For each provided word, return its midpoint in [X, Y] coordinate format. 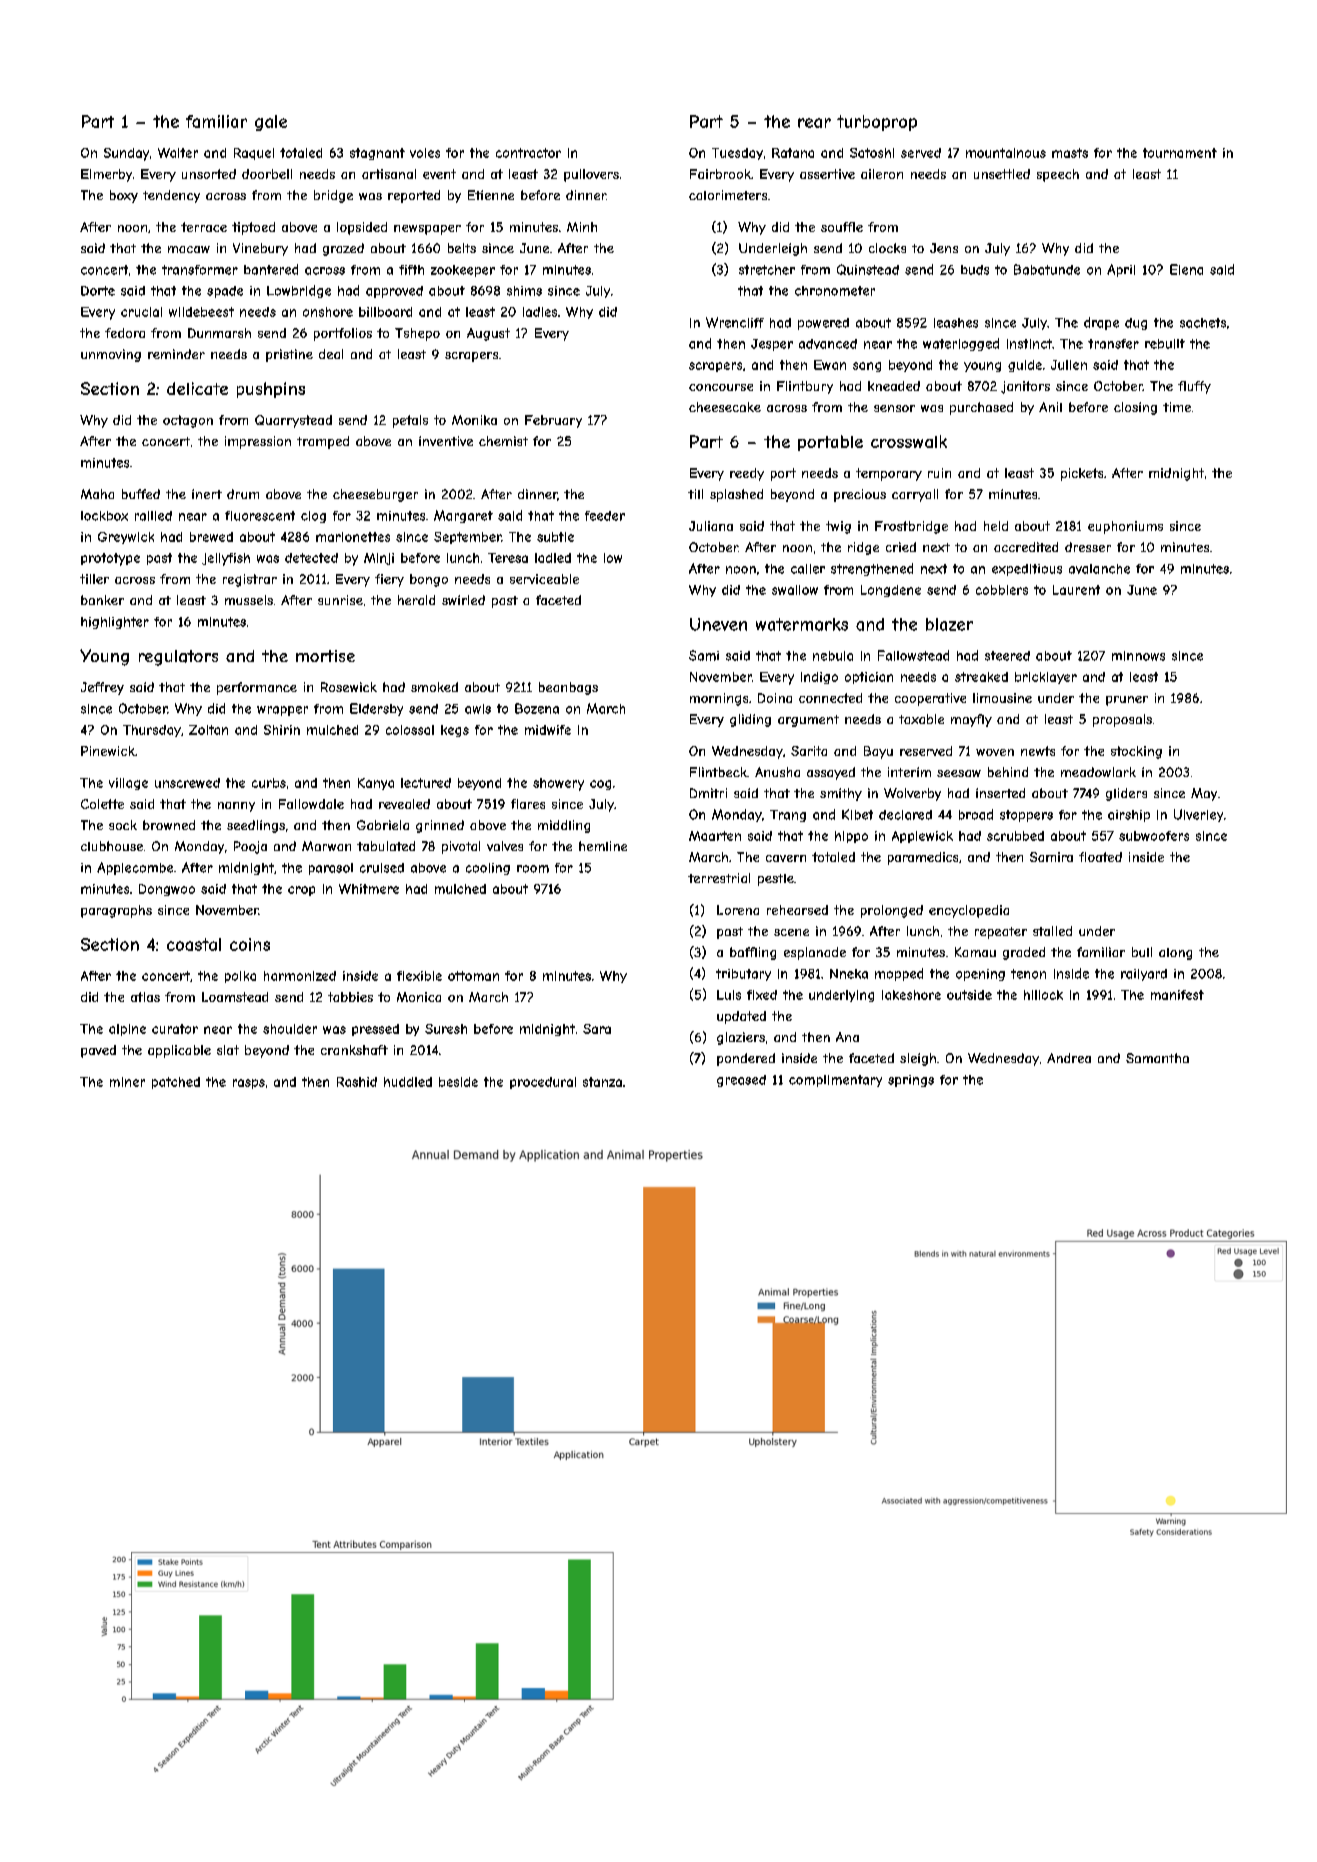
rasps [249, 1084]
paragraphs [116, 911]
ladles [540, 312]
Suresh [446, 1029]
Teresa [508, 558]
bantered [271, 269]
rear [814, 123]
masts [1070, 153]
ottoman [473, 976]
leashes [956, 323]
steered [1007, 656]
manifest [1177, 995]
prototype [110, 559]
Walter [178, 153]
